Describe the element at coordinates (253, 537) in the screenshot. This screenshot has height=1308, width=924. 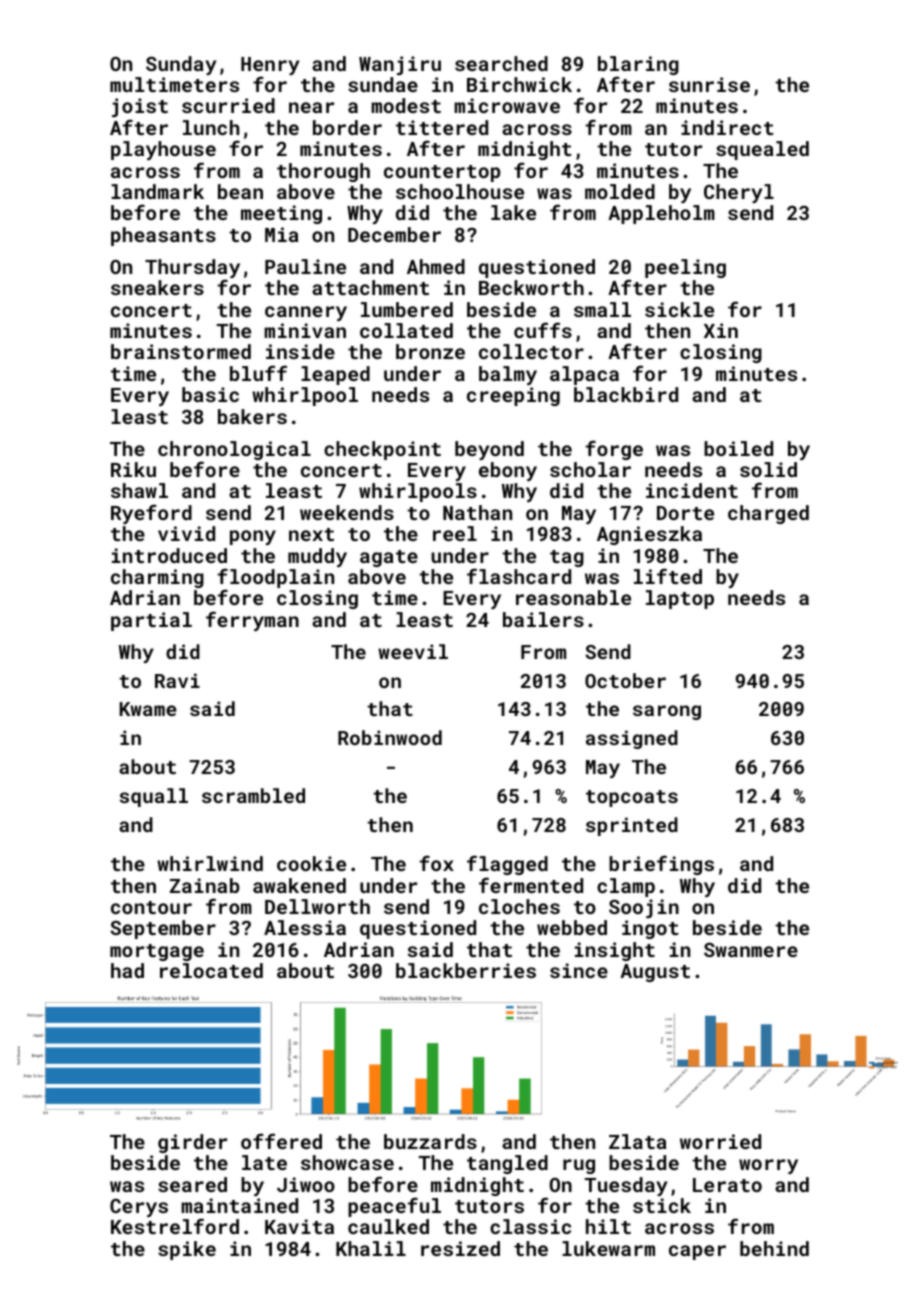
I see `pony` at that location.
